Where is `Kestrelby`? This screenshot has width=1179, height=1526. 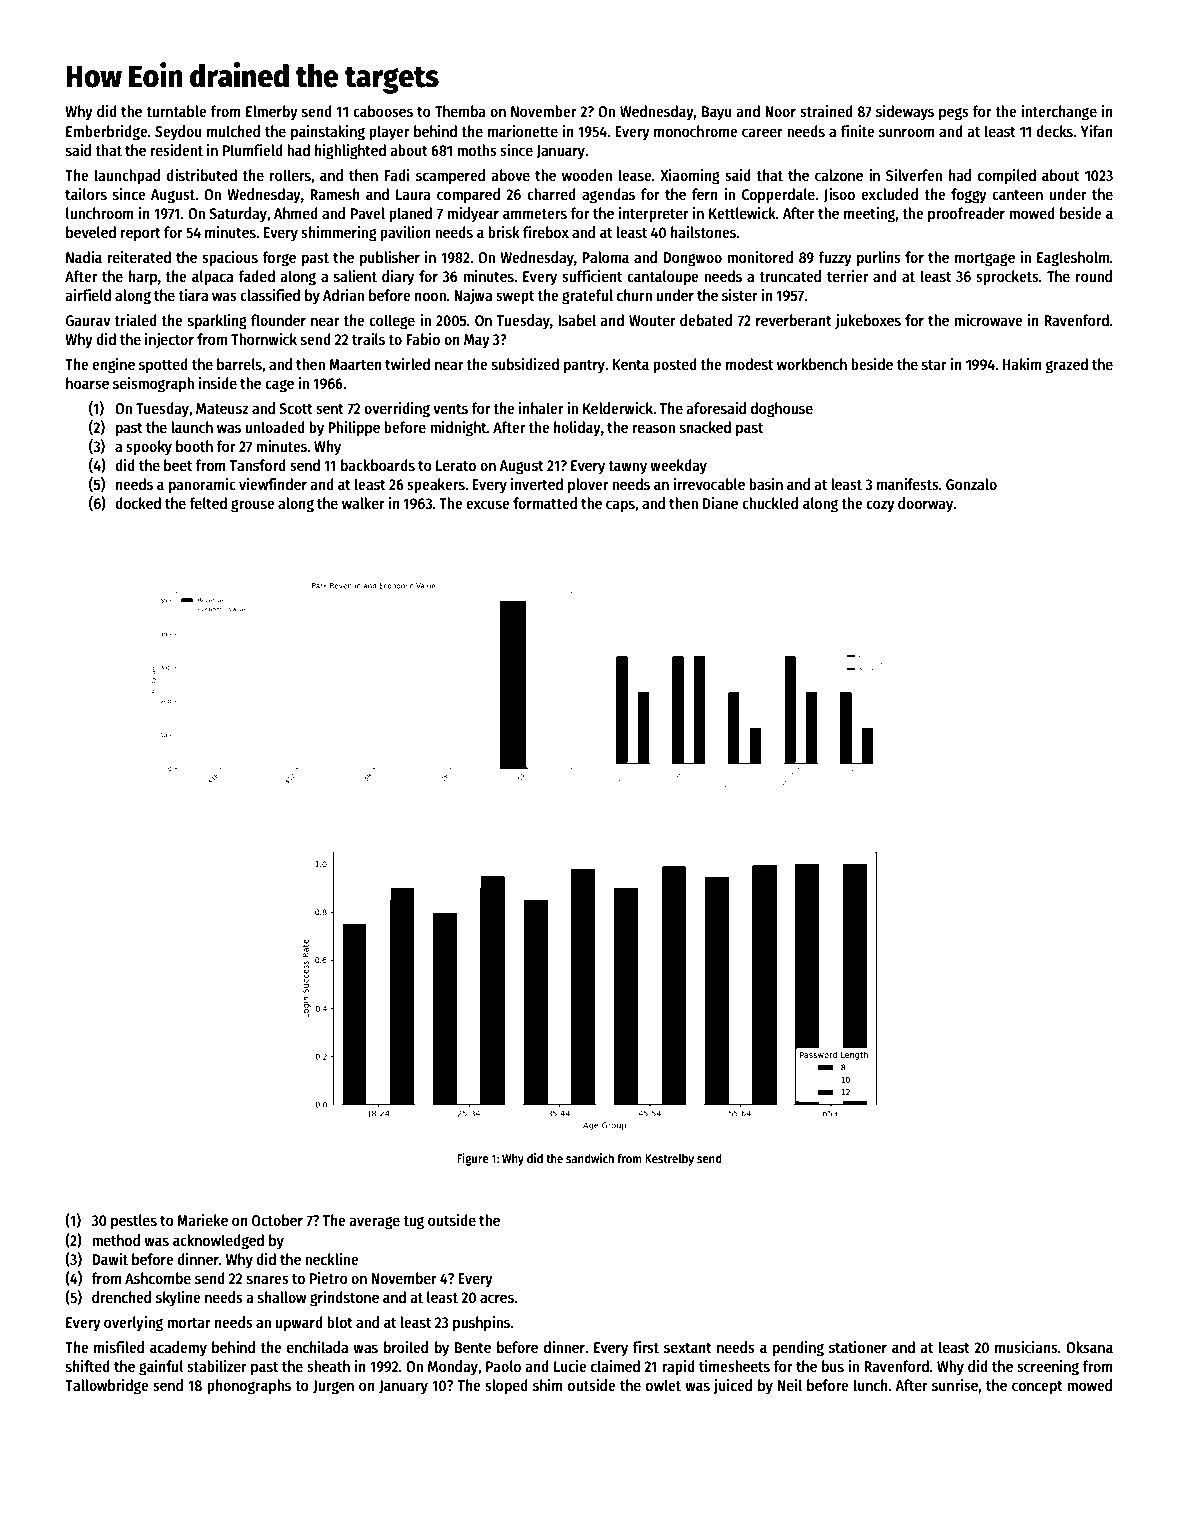
Kestrelby is located at coordinates (669, 1159).
